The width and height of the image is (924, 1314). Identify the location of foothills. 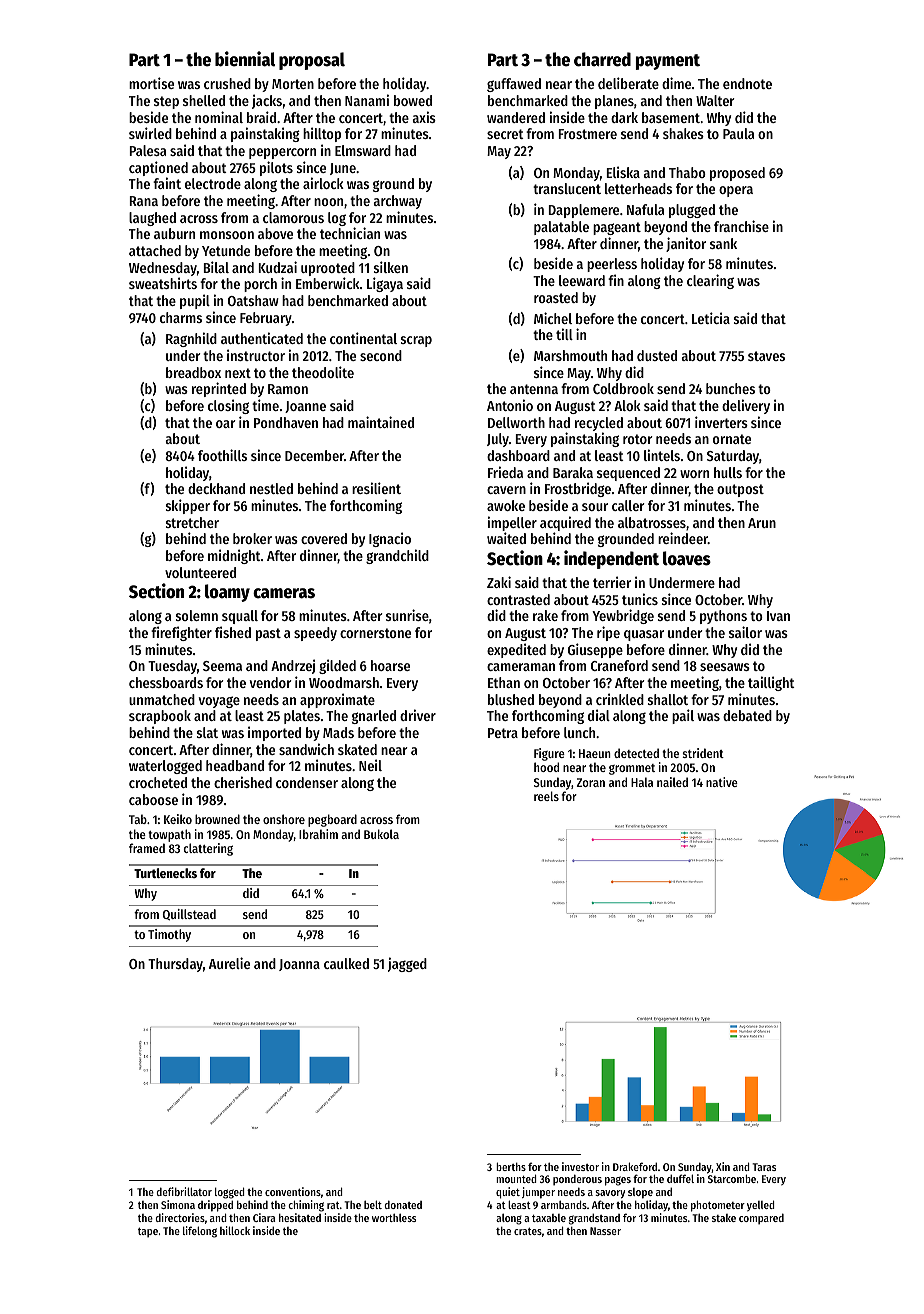
(222, 455).
